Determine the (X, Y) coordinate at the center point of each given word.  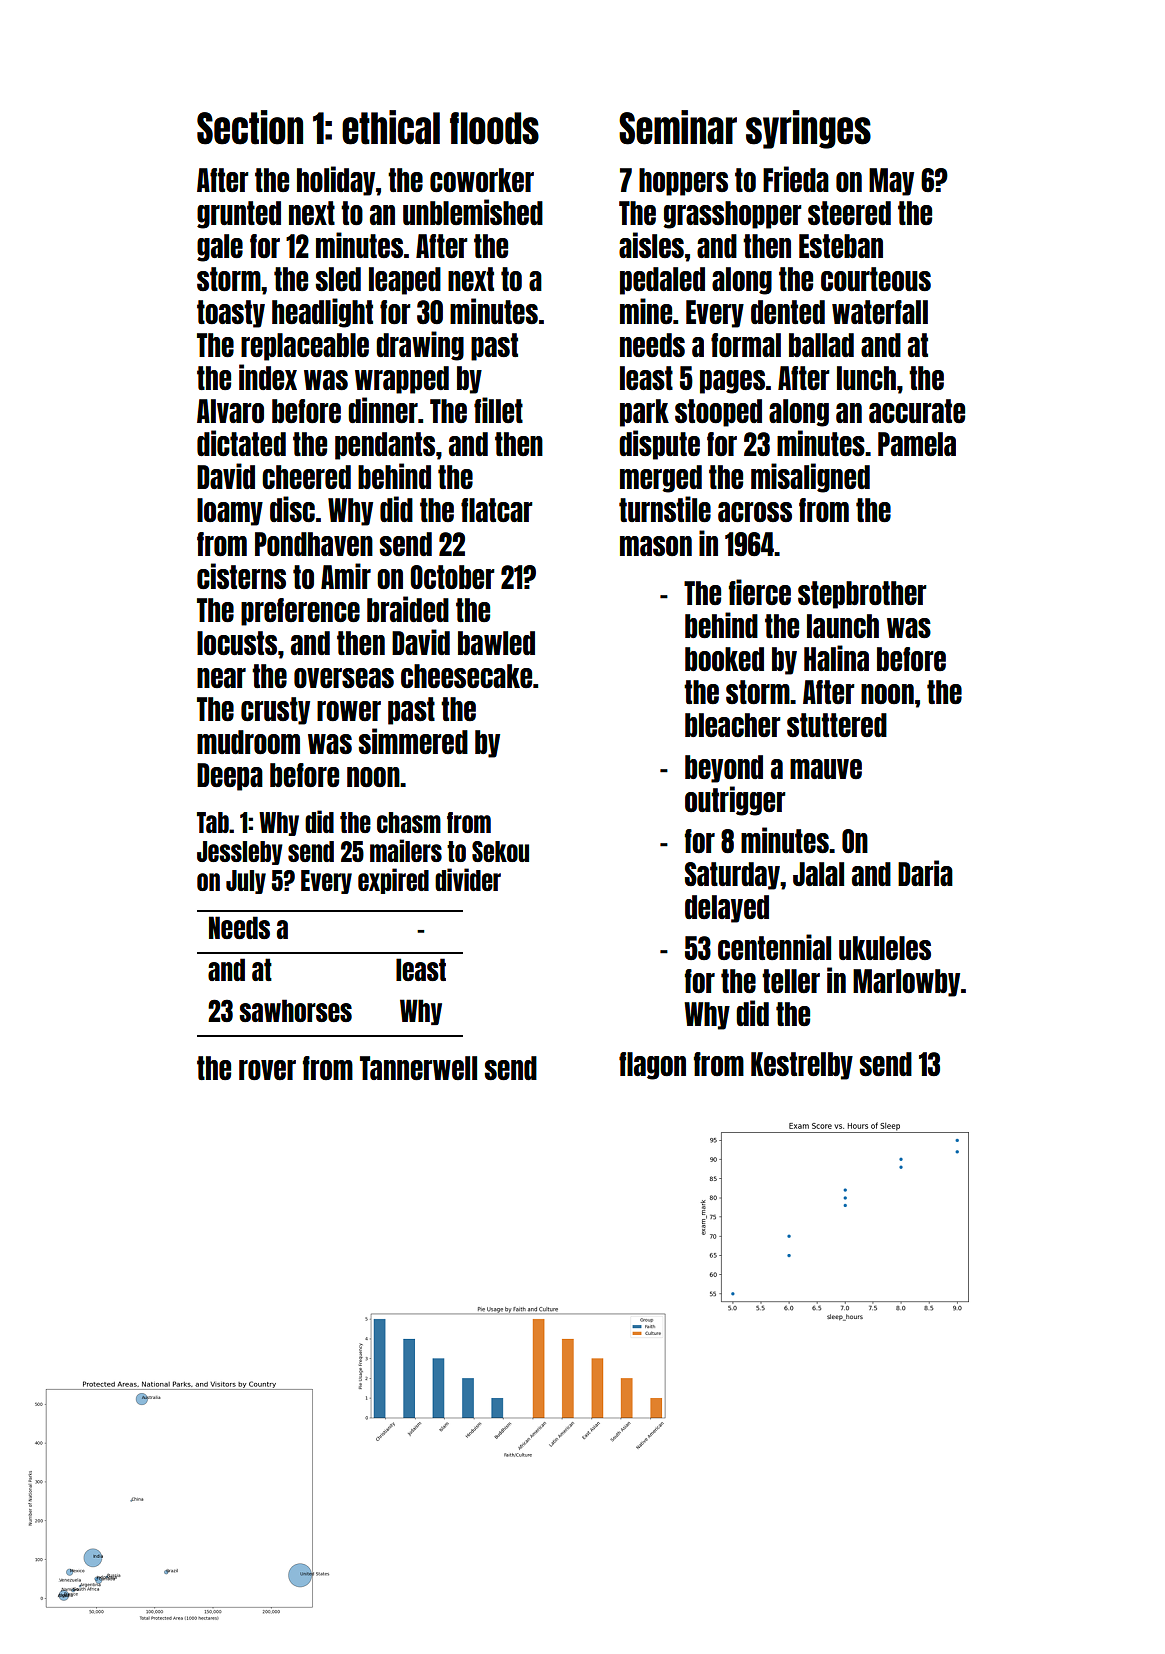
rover (267, 1070)
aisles (651, 245)
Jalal (818, 874)
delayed (727, 909)
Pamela (917, 444)
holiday (336, 181)
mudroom (248, 742)
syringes (808, 129)
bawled (496, 643)
